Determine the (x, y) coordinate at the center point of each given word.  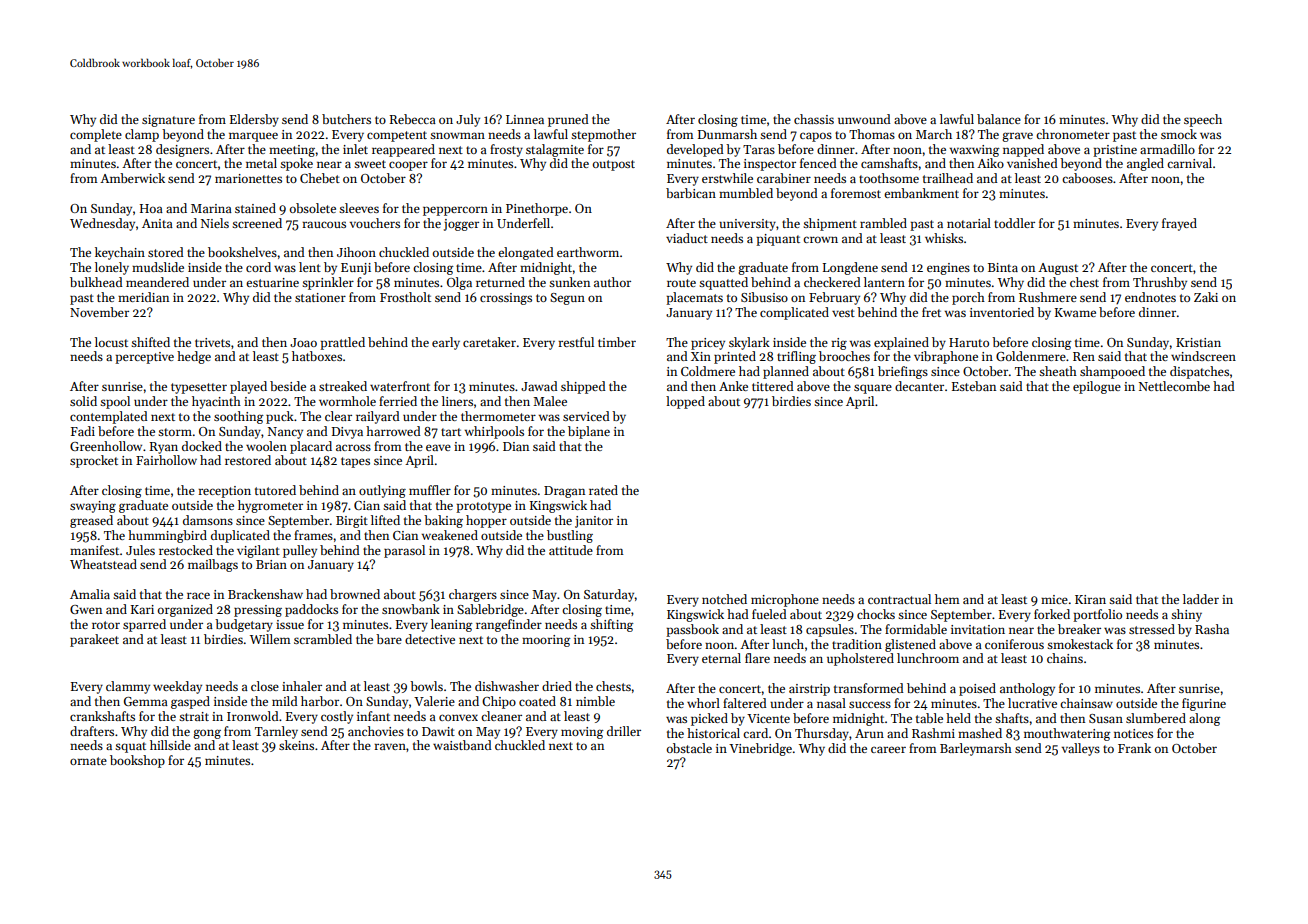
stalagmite (555, 150)
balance (999, 119)
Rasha (1212, 629)
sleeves (359, 208)
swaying (93, 507)
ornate (88, 761)
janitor (594, 522)
